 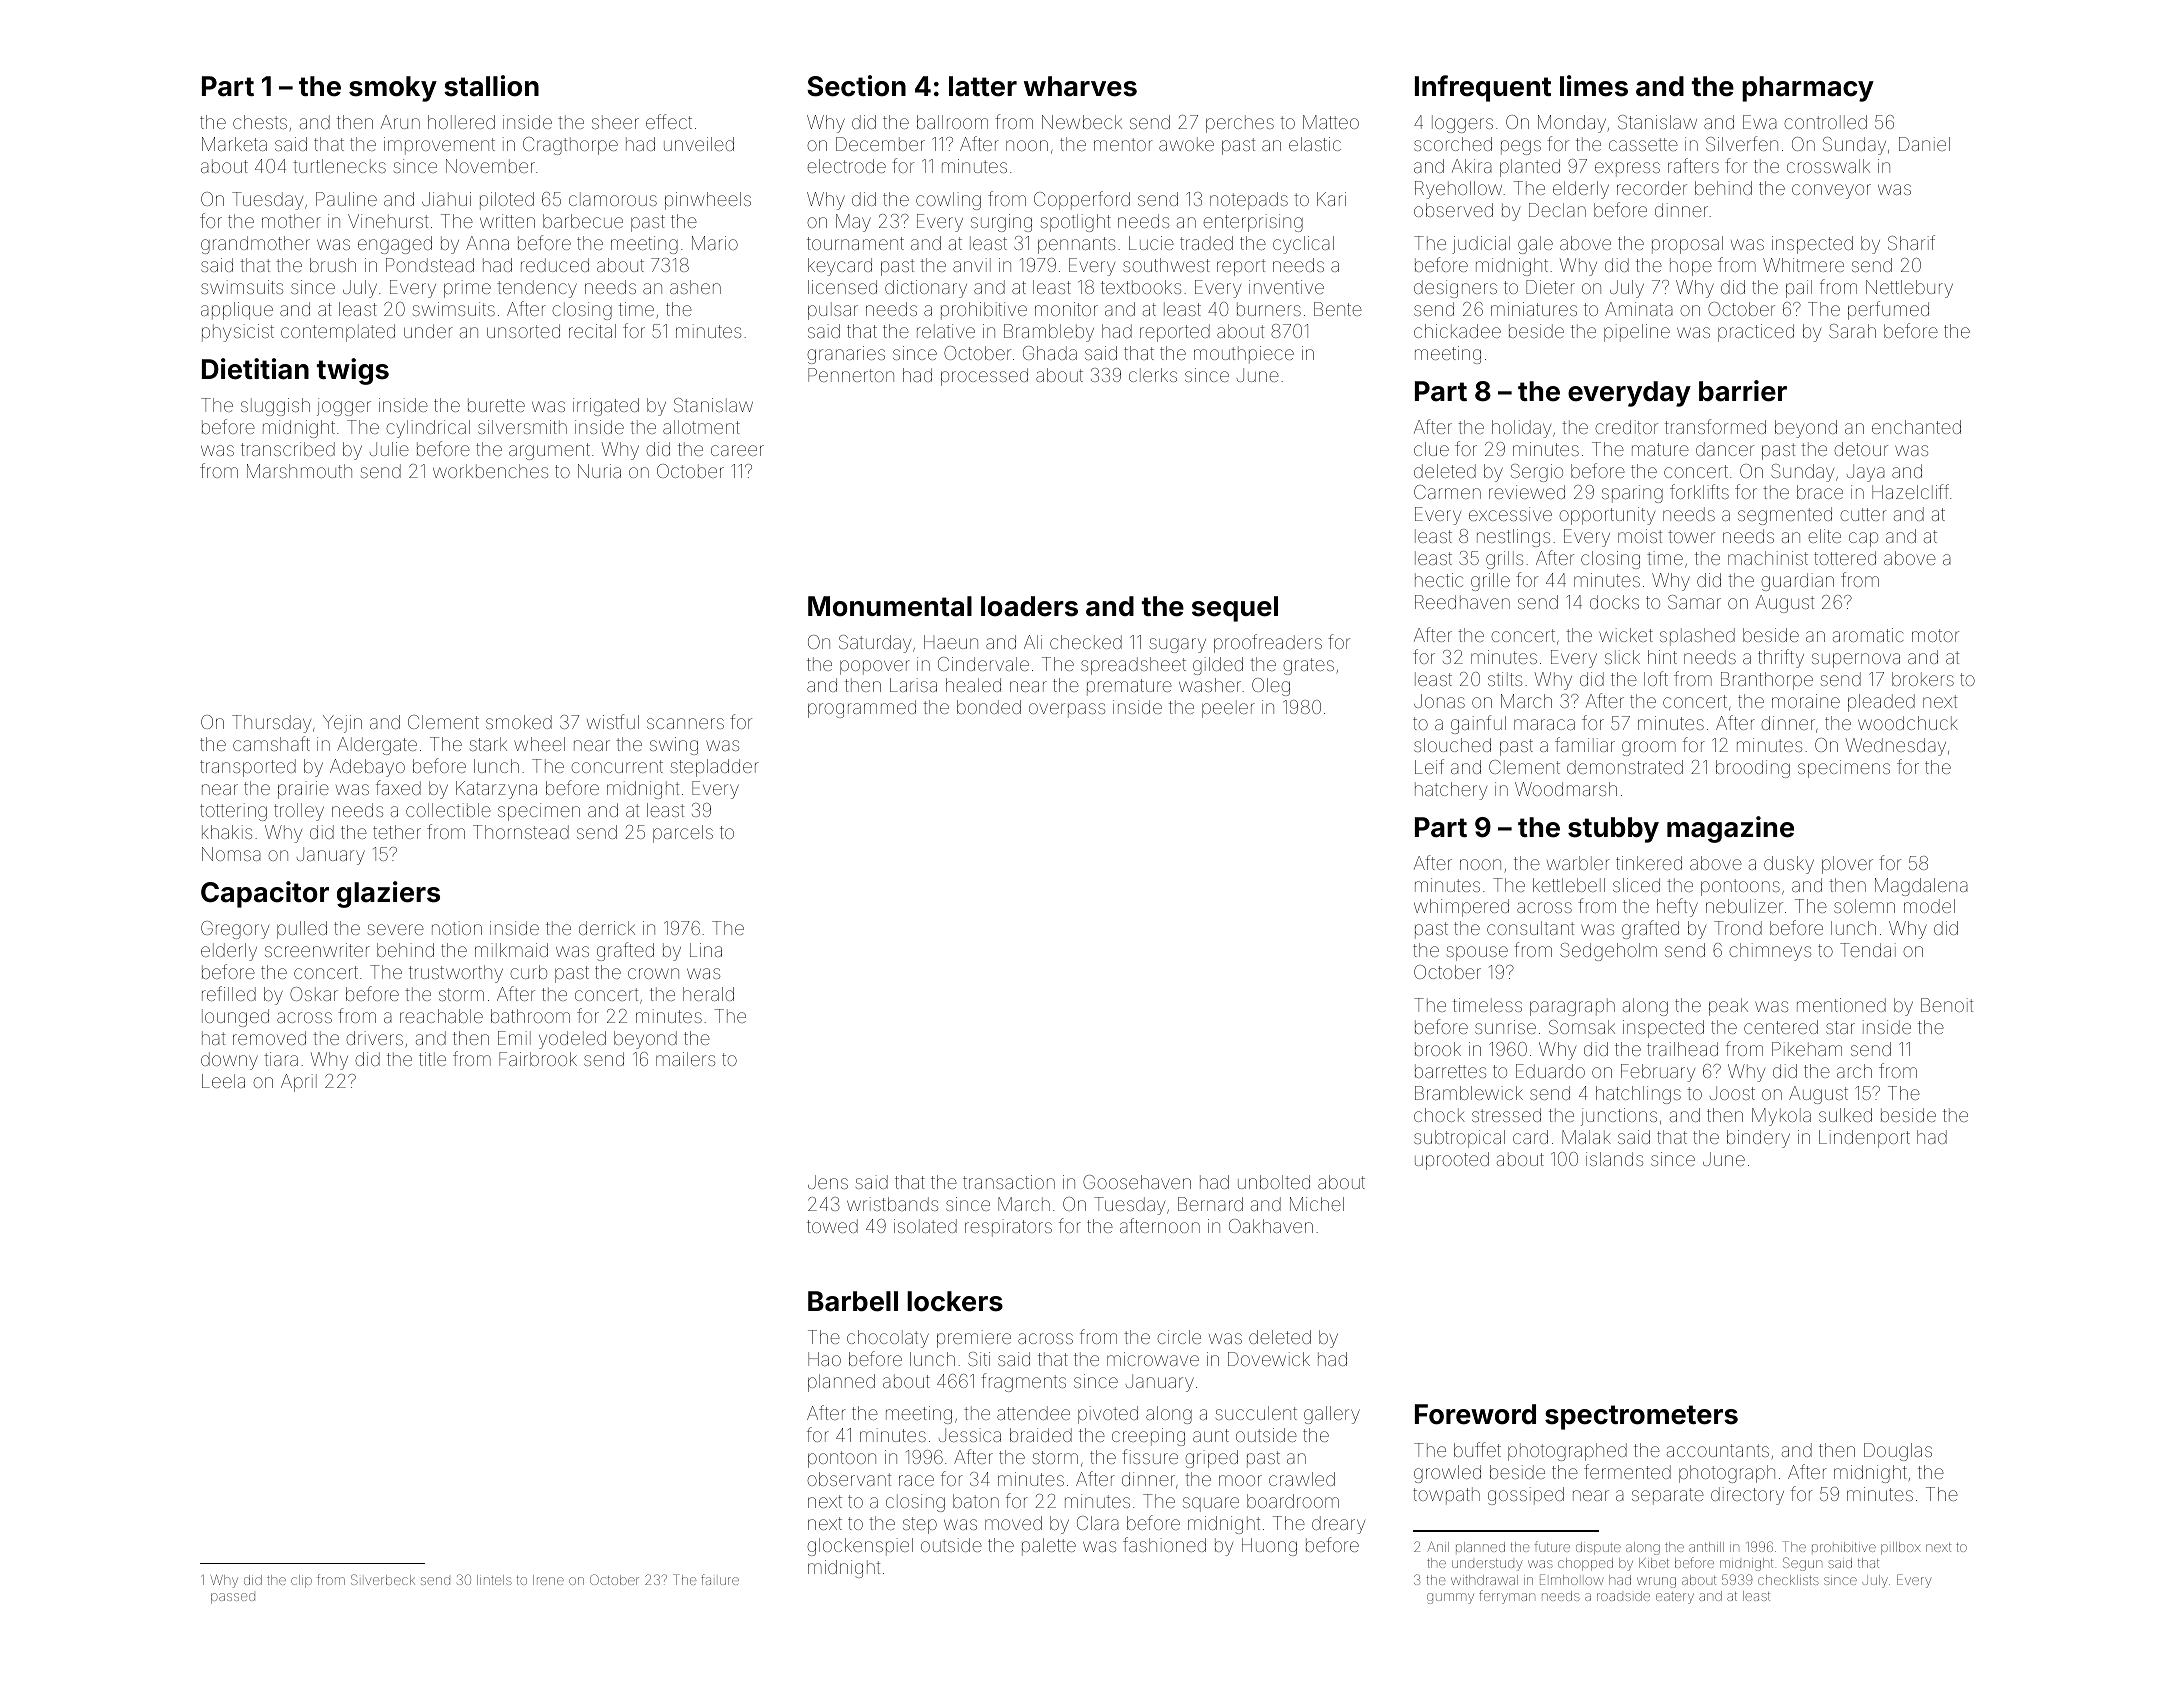 I want to click on unbolted, so click(x=1274, y=1182).
